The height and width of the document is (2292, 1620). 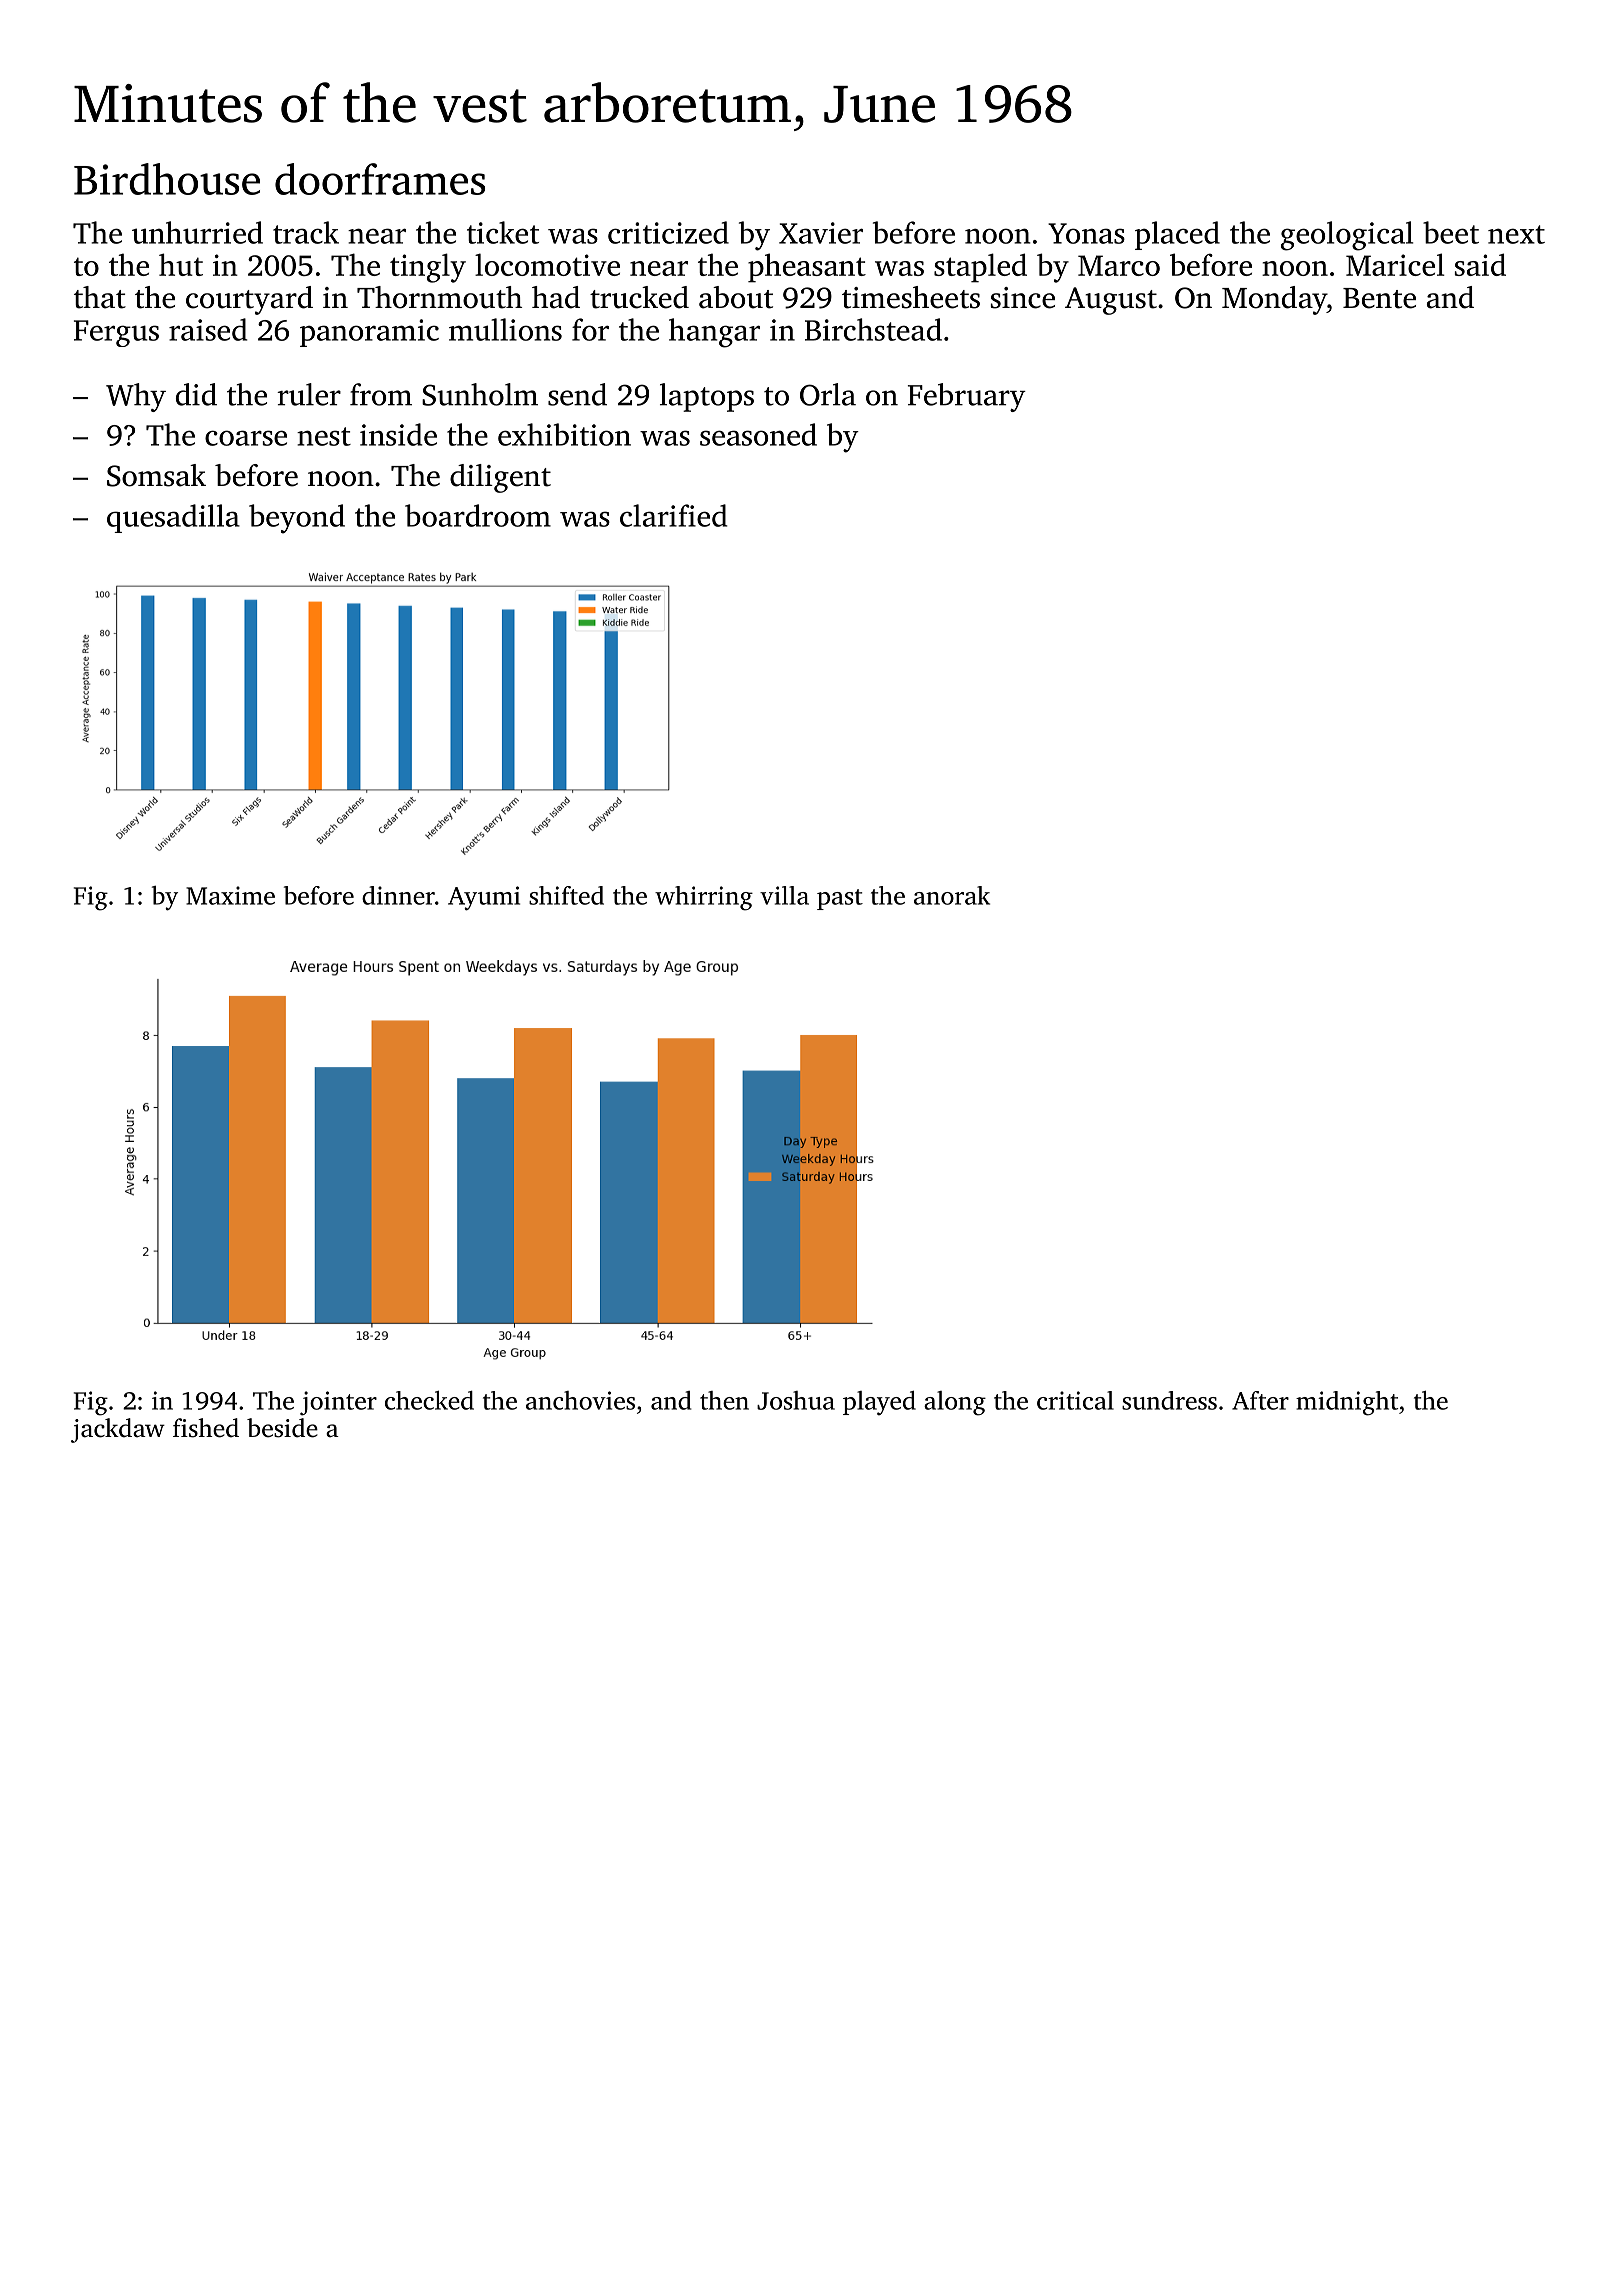 I want to click on raised, so click(x=208, y=329).
